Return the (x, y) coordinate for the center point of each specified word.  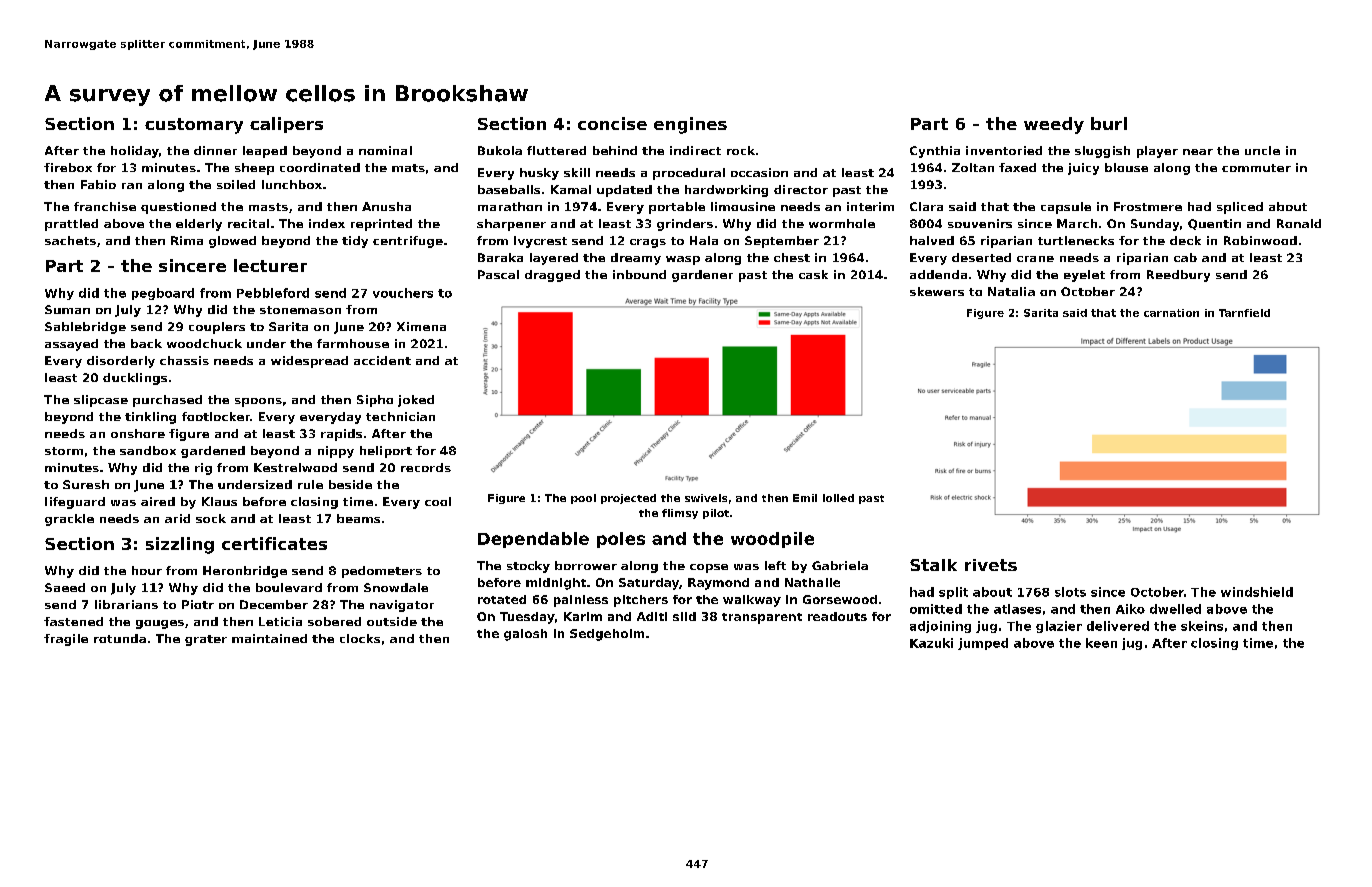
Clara (926, 206)
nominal (385, 150)
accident (382, 360)
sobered (334, 621)
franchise (105, 206)
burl (1109, 123)
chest (792, 257)
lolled (838, 498)
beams (358, 518)
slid (684, 616)
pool (583, 499)
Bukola (500, 150)
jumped (983, 644)
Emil (805, 498)
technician (400, 416)
